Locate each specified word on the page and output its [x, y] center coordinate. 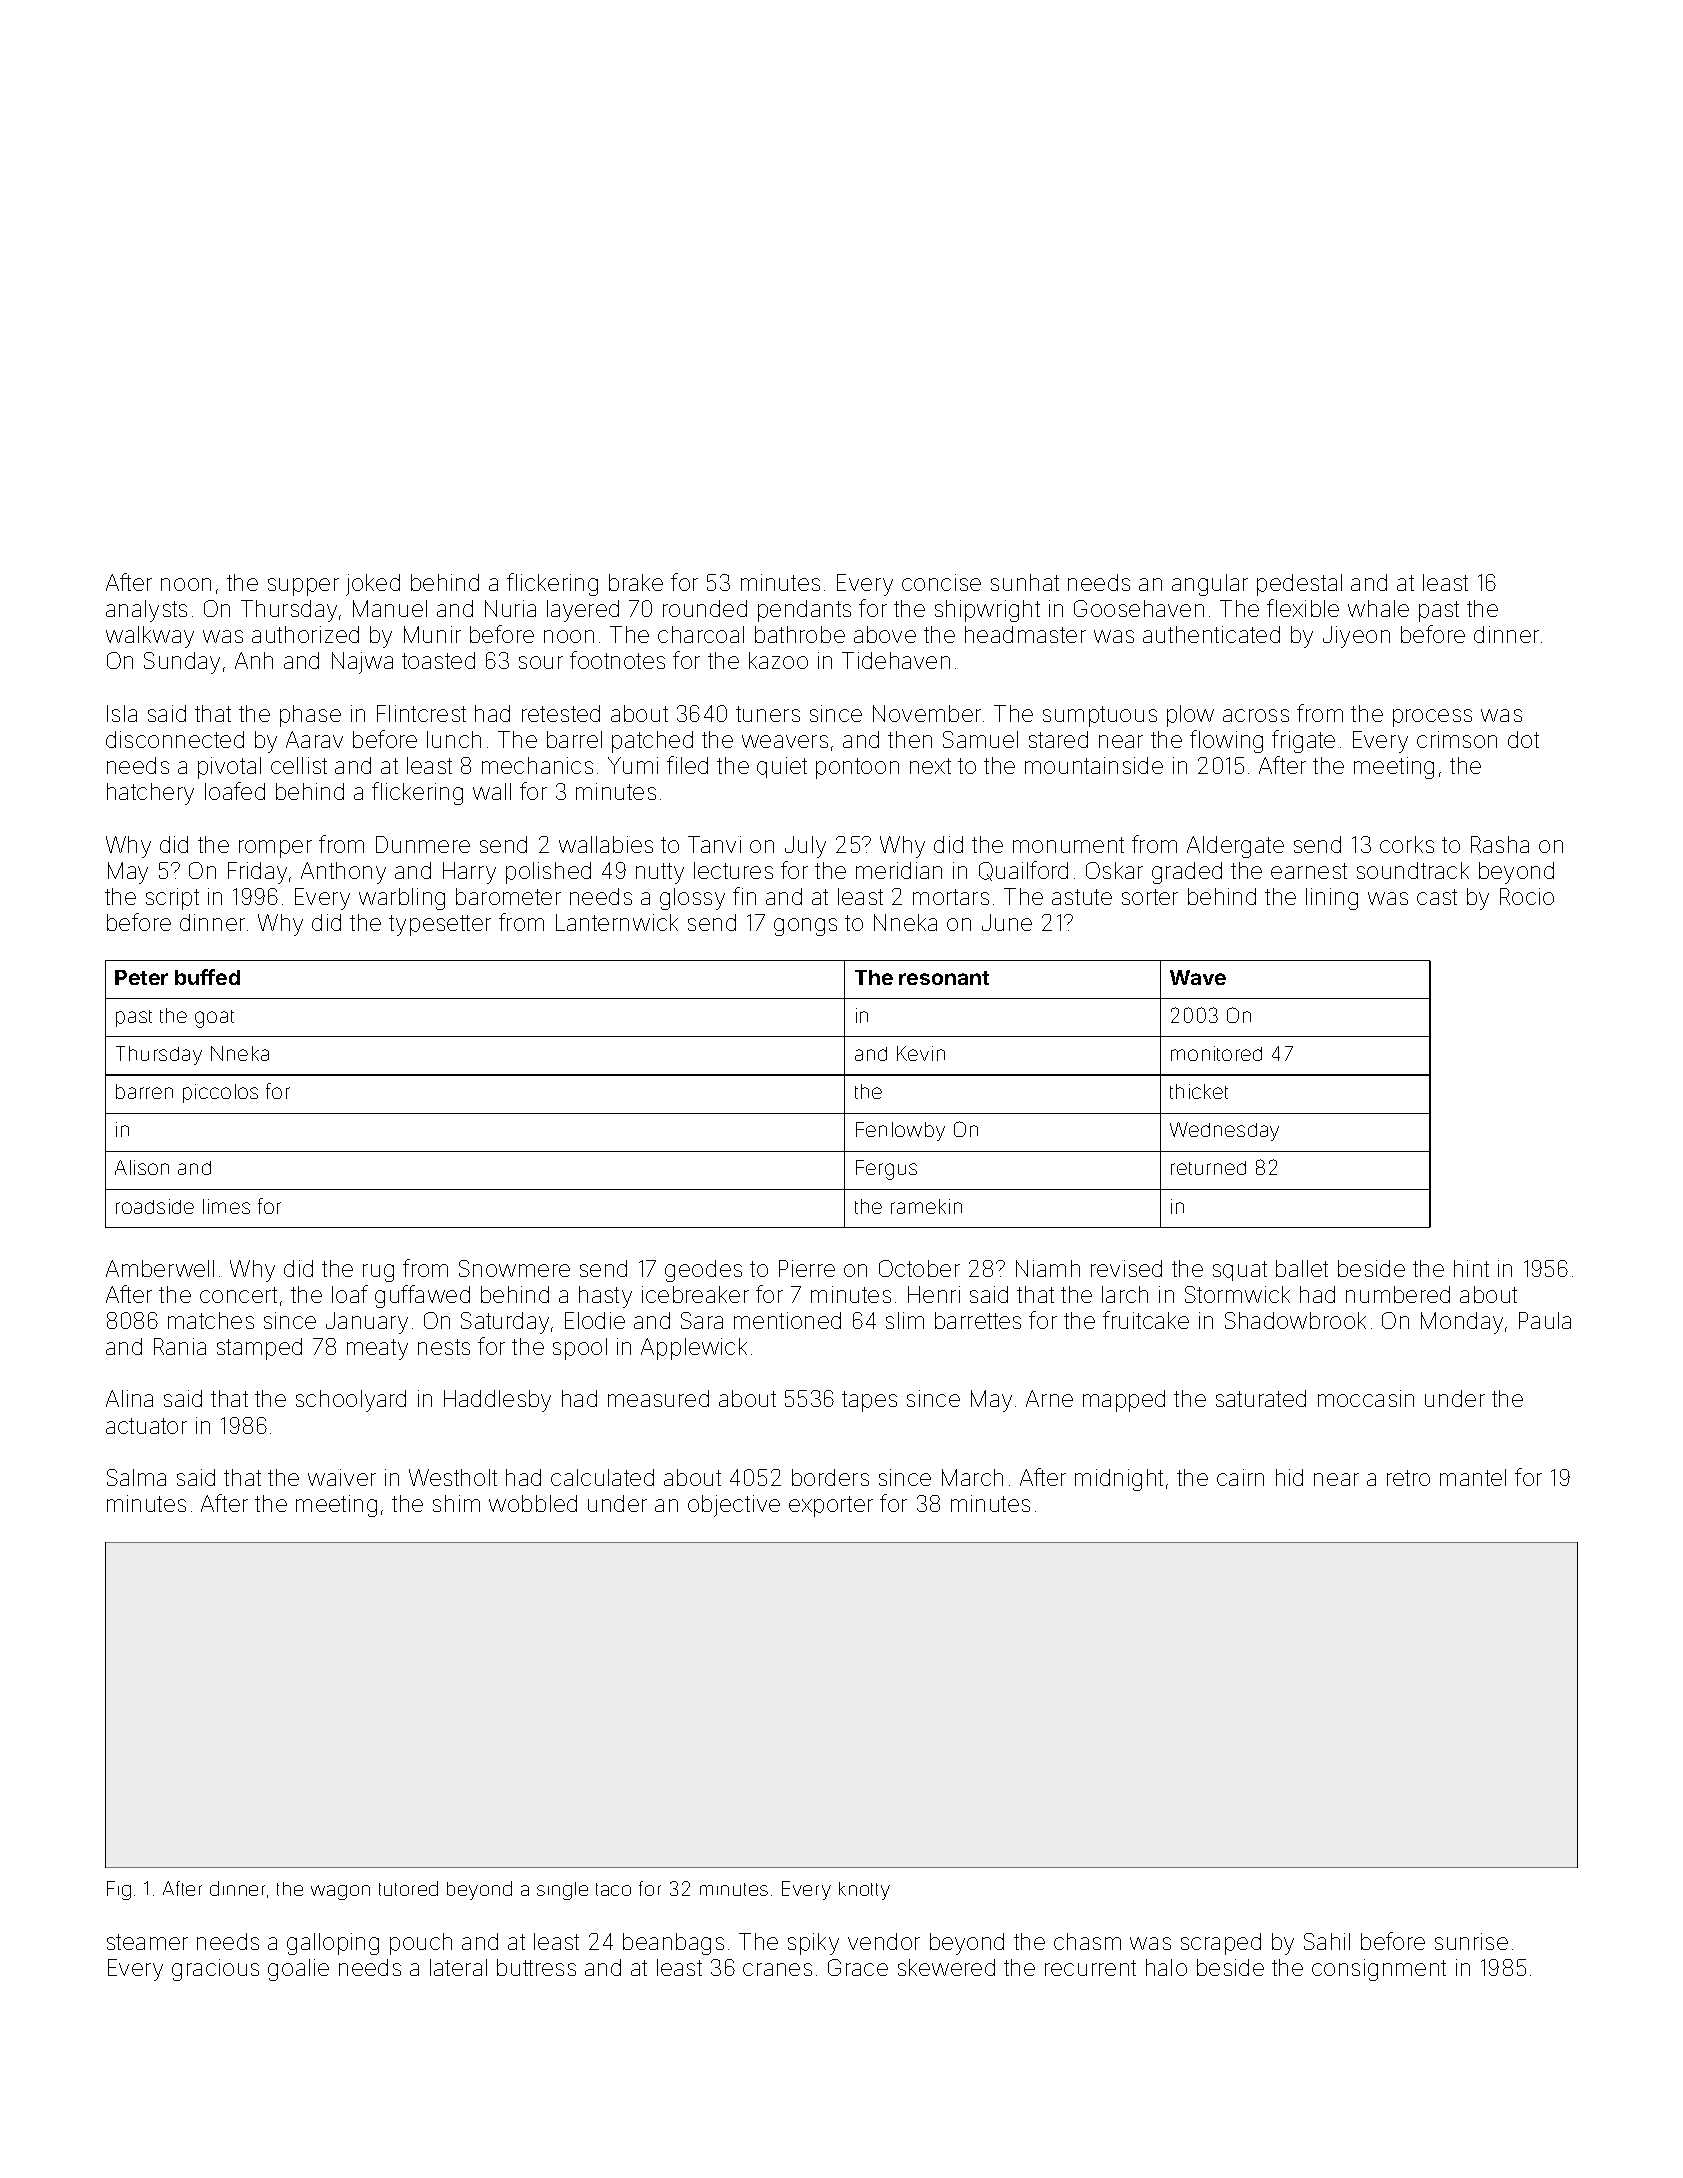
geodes [703, 1271]
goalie [298, 1970]
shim [456, 1503]
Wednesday [1224, 1131]
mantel [1473, 1477]
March [972, 1477]
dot [1523, 739]
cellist [299, 765]
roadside [155, 1206]
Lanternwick [617, 922]
